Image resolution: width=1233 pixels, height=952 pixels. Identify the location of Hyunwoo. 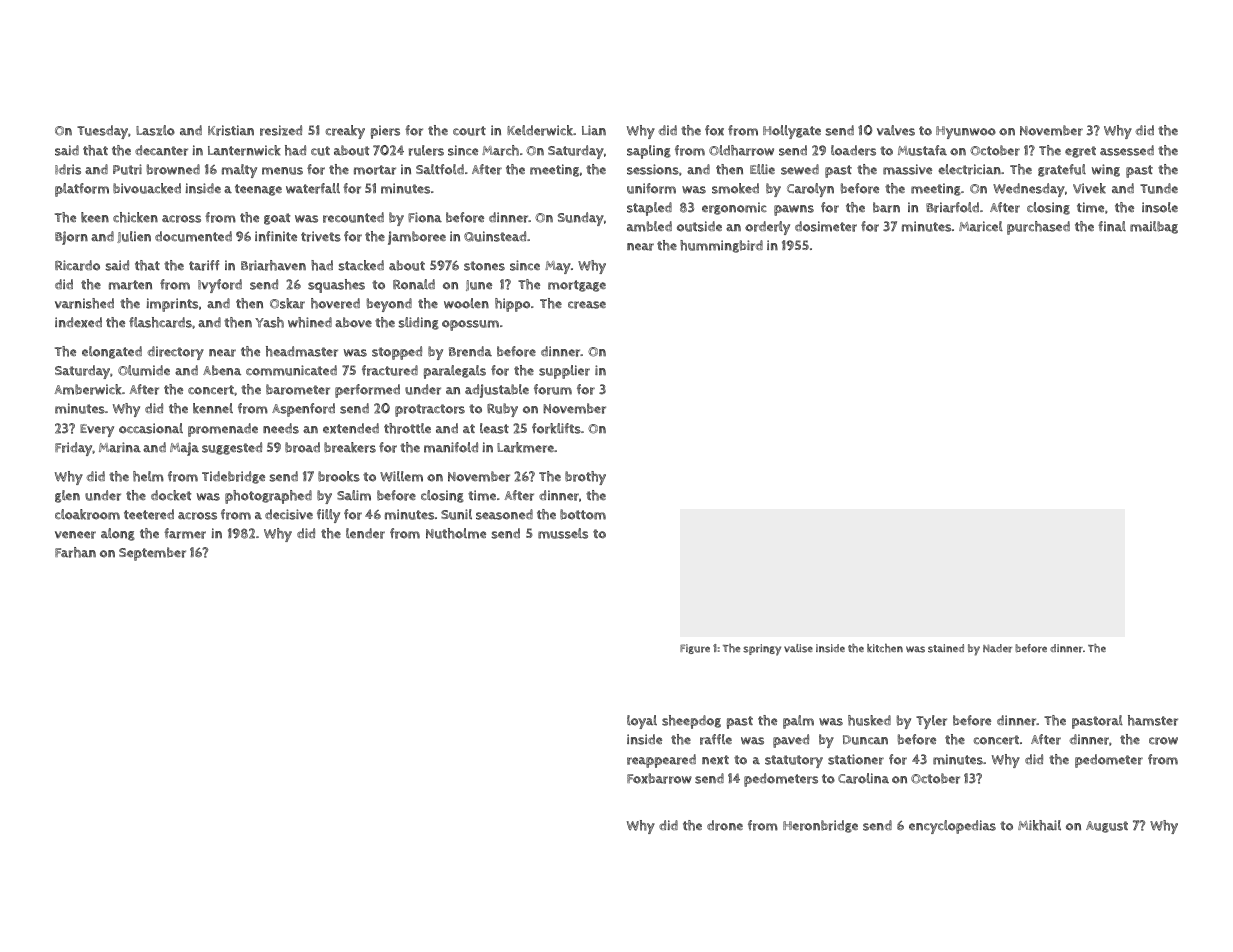
(966, 132).
